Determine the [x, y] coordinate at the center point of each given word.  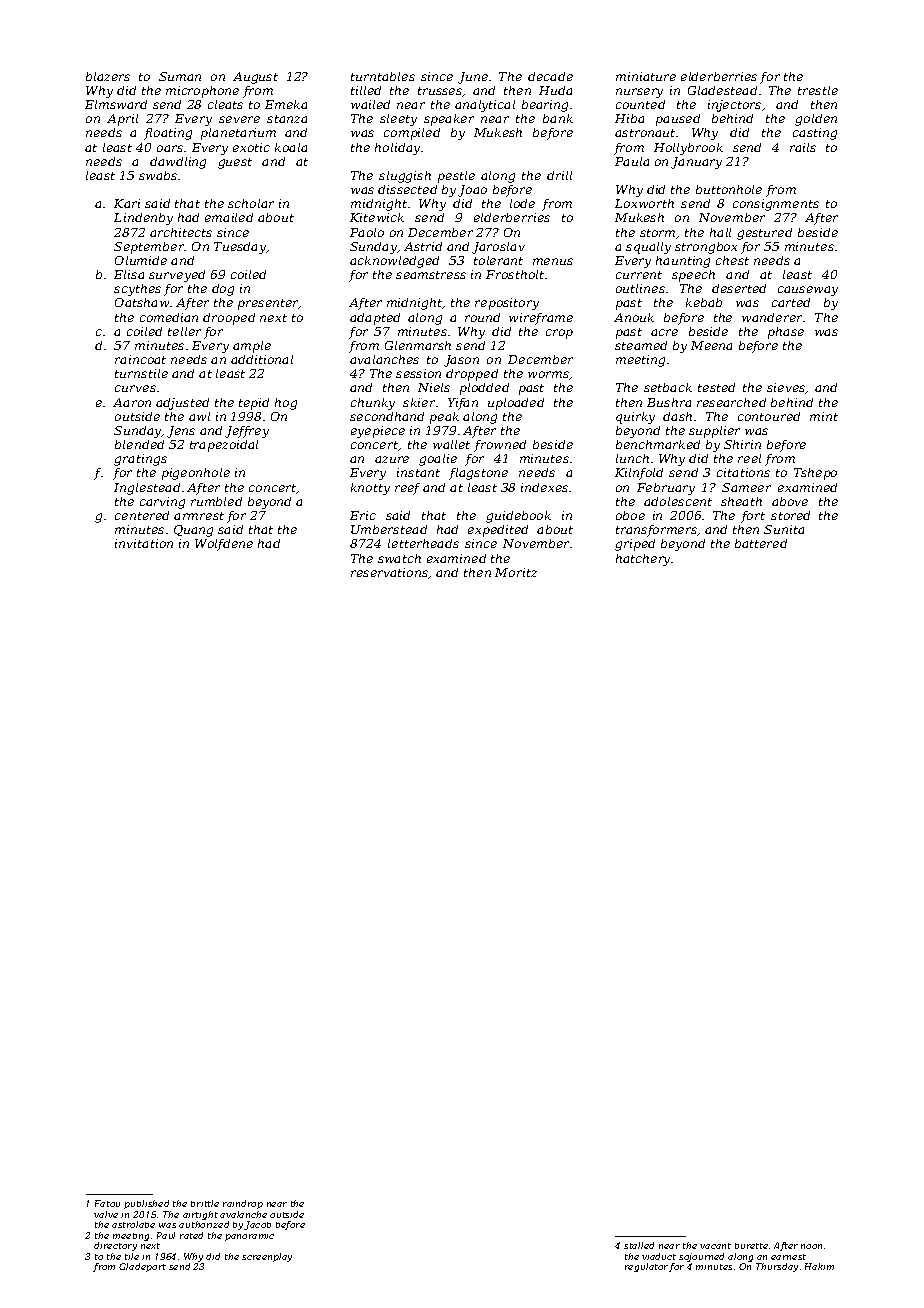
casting [815, 134]
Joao [472, 191]
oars [170, 148]
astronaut [646, 133]
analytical [485, 106]
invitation [144, 543]
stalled [639, 1245]
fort [753, 517]
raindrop [243, 1204]
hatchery [644, 560]
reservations [389, 572]
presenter [268, 304]
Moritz [516, 572]
